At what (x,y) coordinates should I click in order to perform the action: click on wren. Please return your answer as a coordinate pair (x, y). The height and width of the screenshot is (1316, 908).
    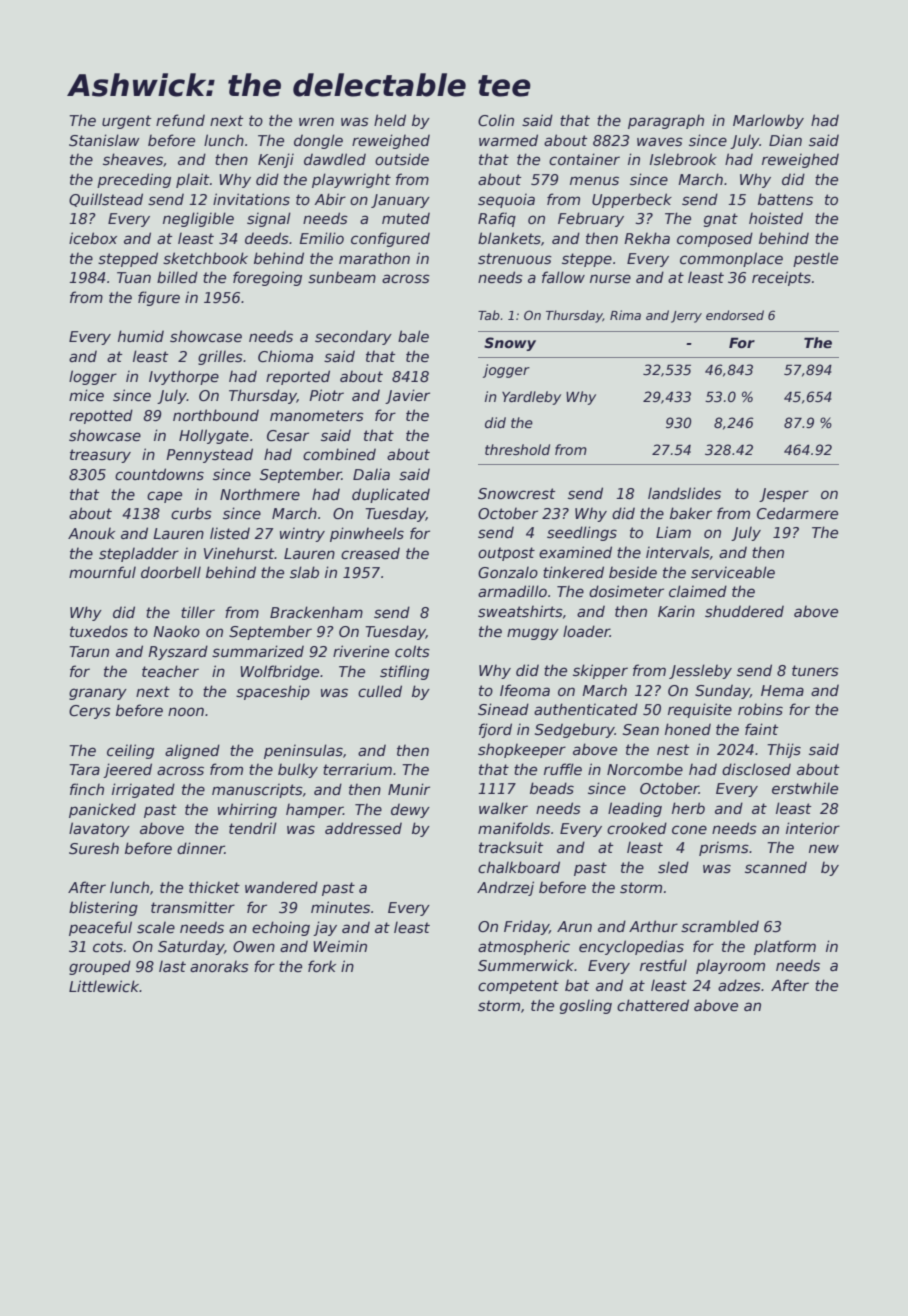
    Looking at the image, I should click on (316, 121).
